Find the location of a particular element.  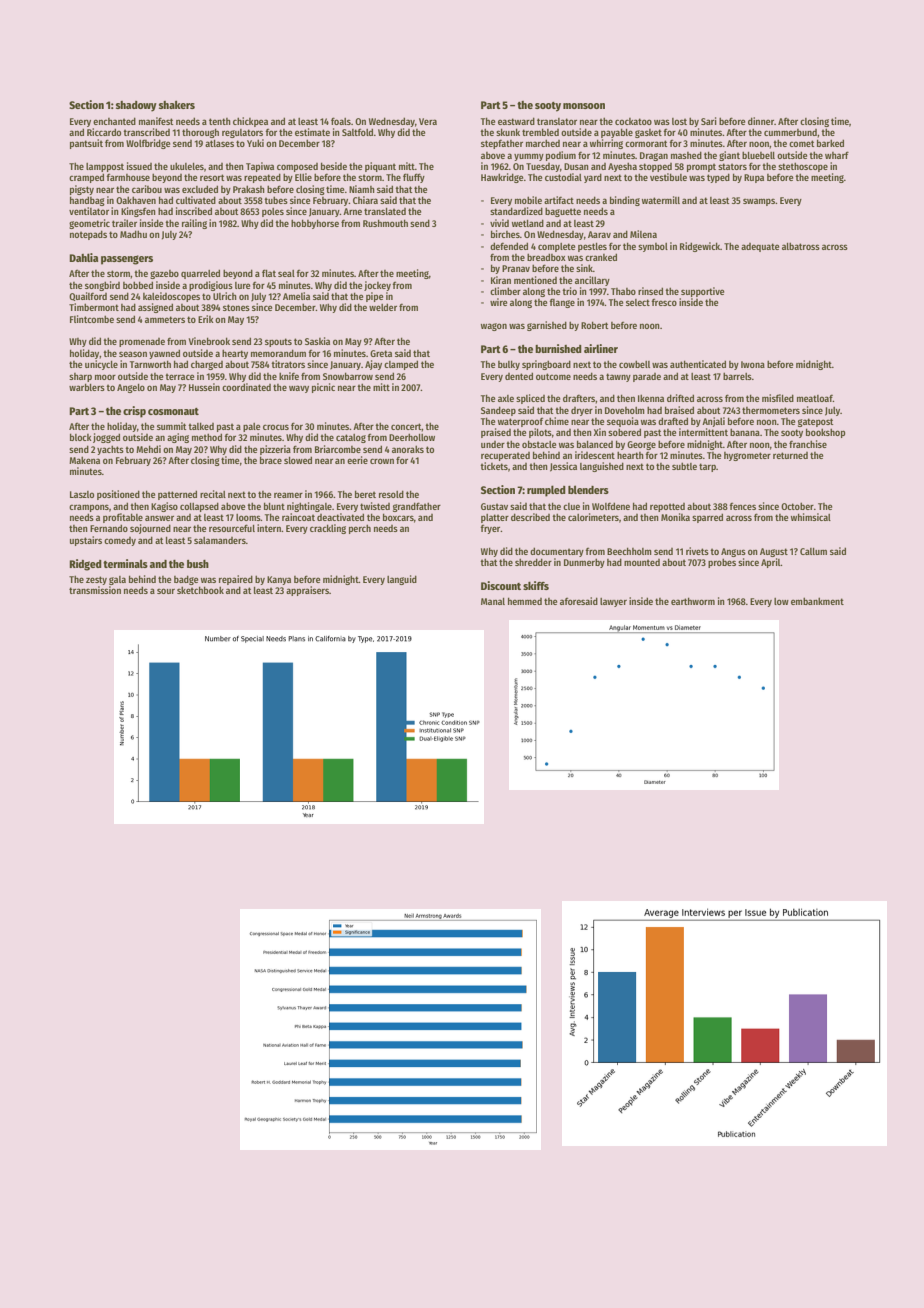

anoraks is located at coordinates (408, 449).
